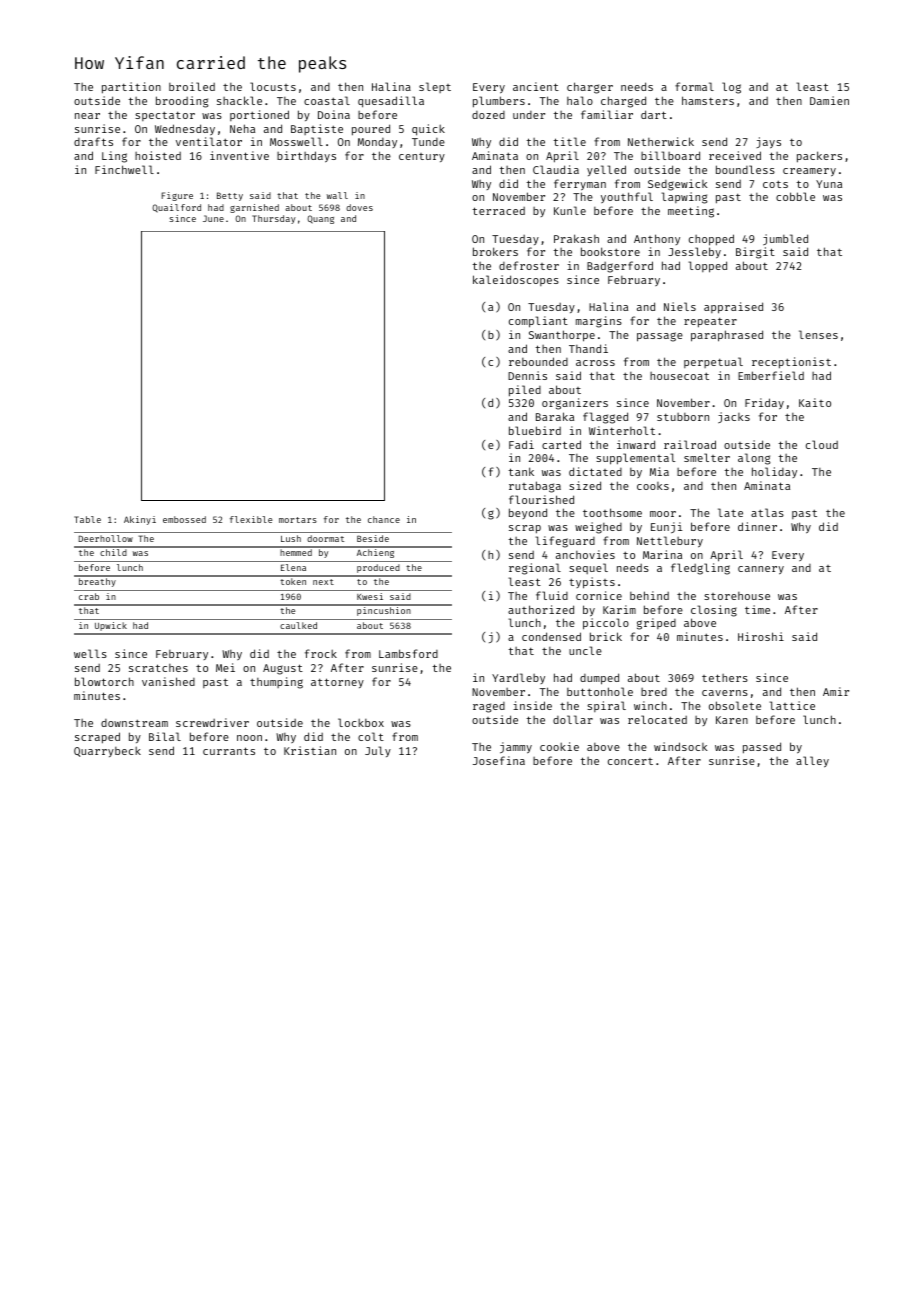 The image size is (924, 1308). Describe the element at coordinates (87, 116) in the page. I see `near` at that location.
